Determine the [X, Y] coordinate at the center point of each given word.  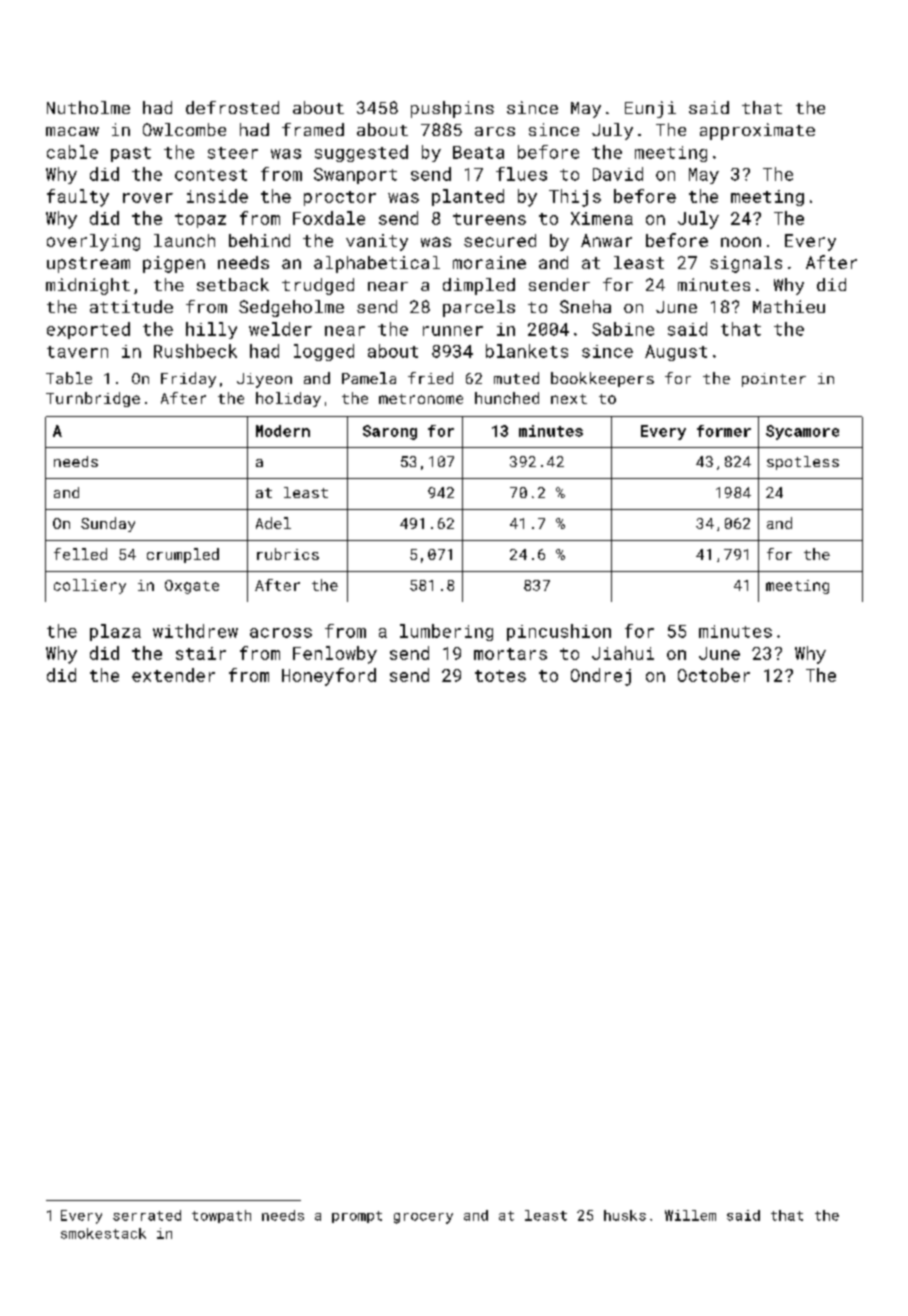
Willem [690, 1215]
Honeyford [329, 677]
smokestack [103, 1233]
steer [233, 153]
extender [173, 675]
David [618, 174]
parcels [479, 308]
